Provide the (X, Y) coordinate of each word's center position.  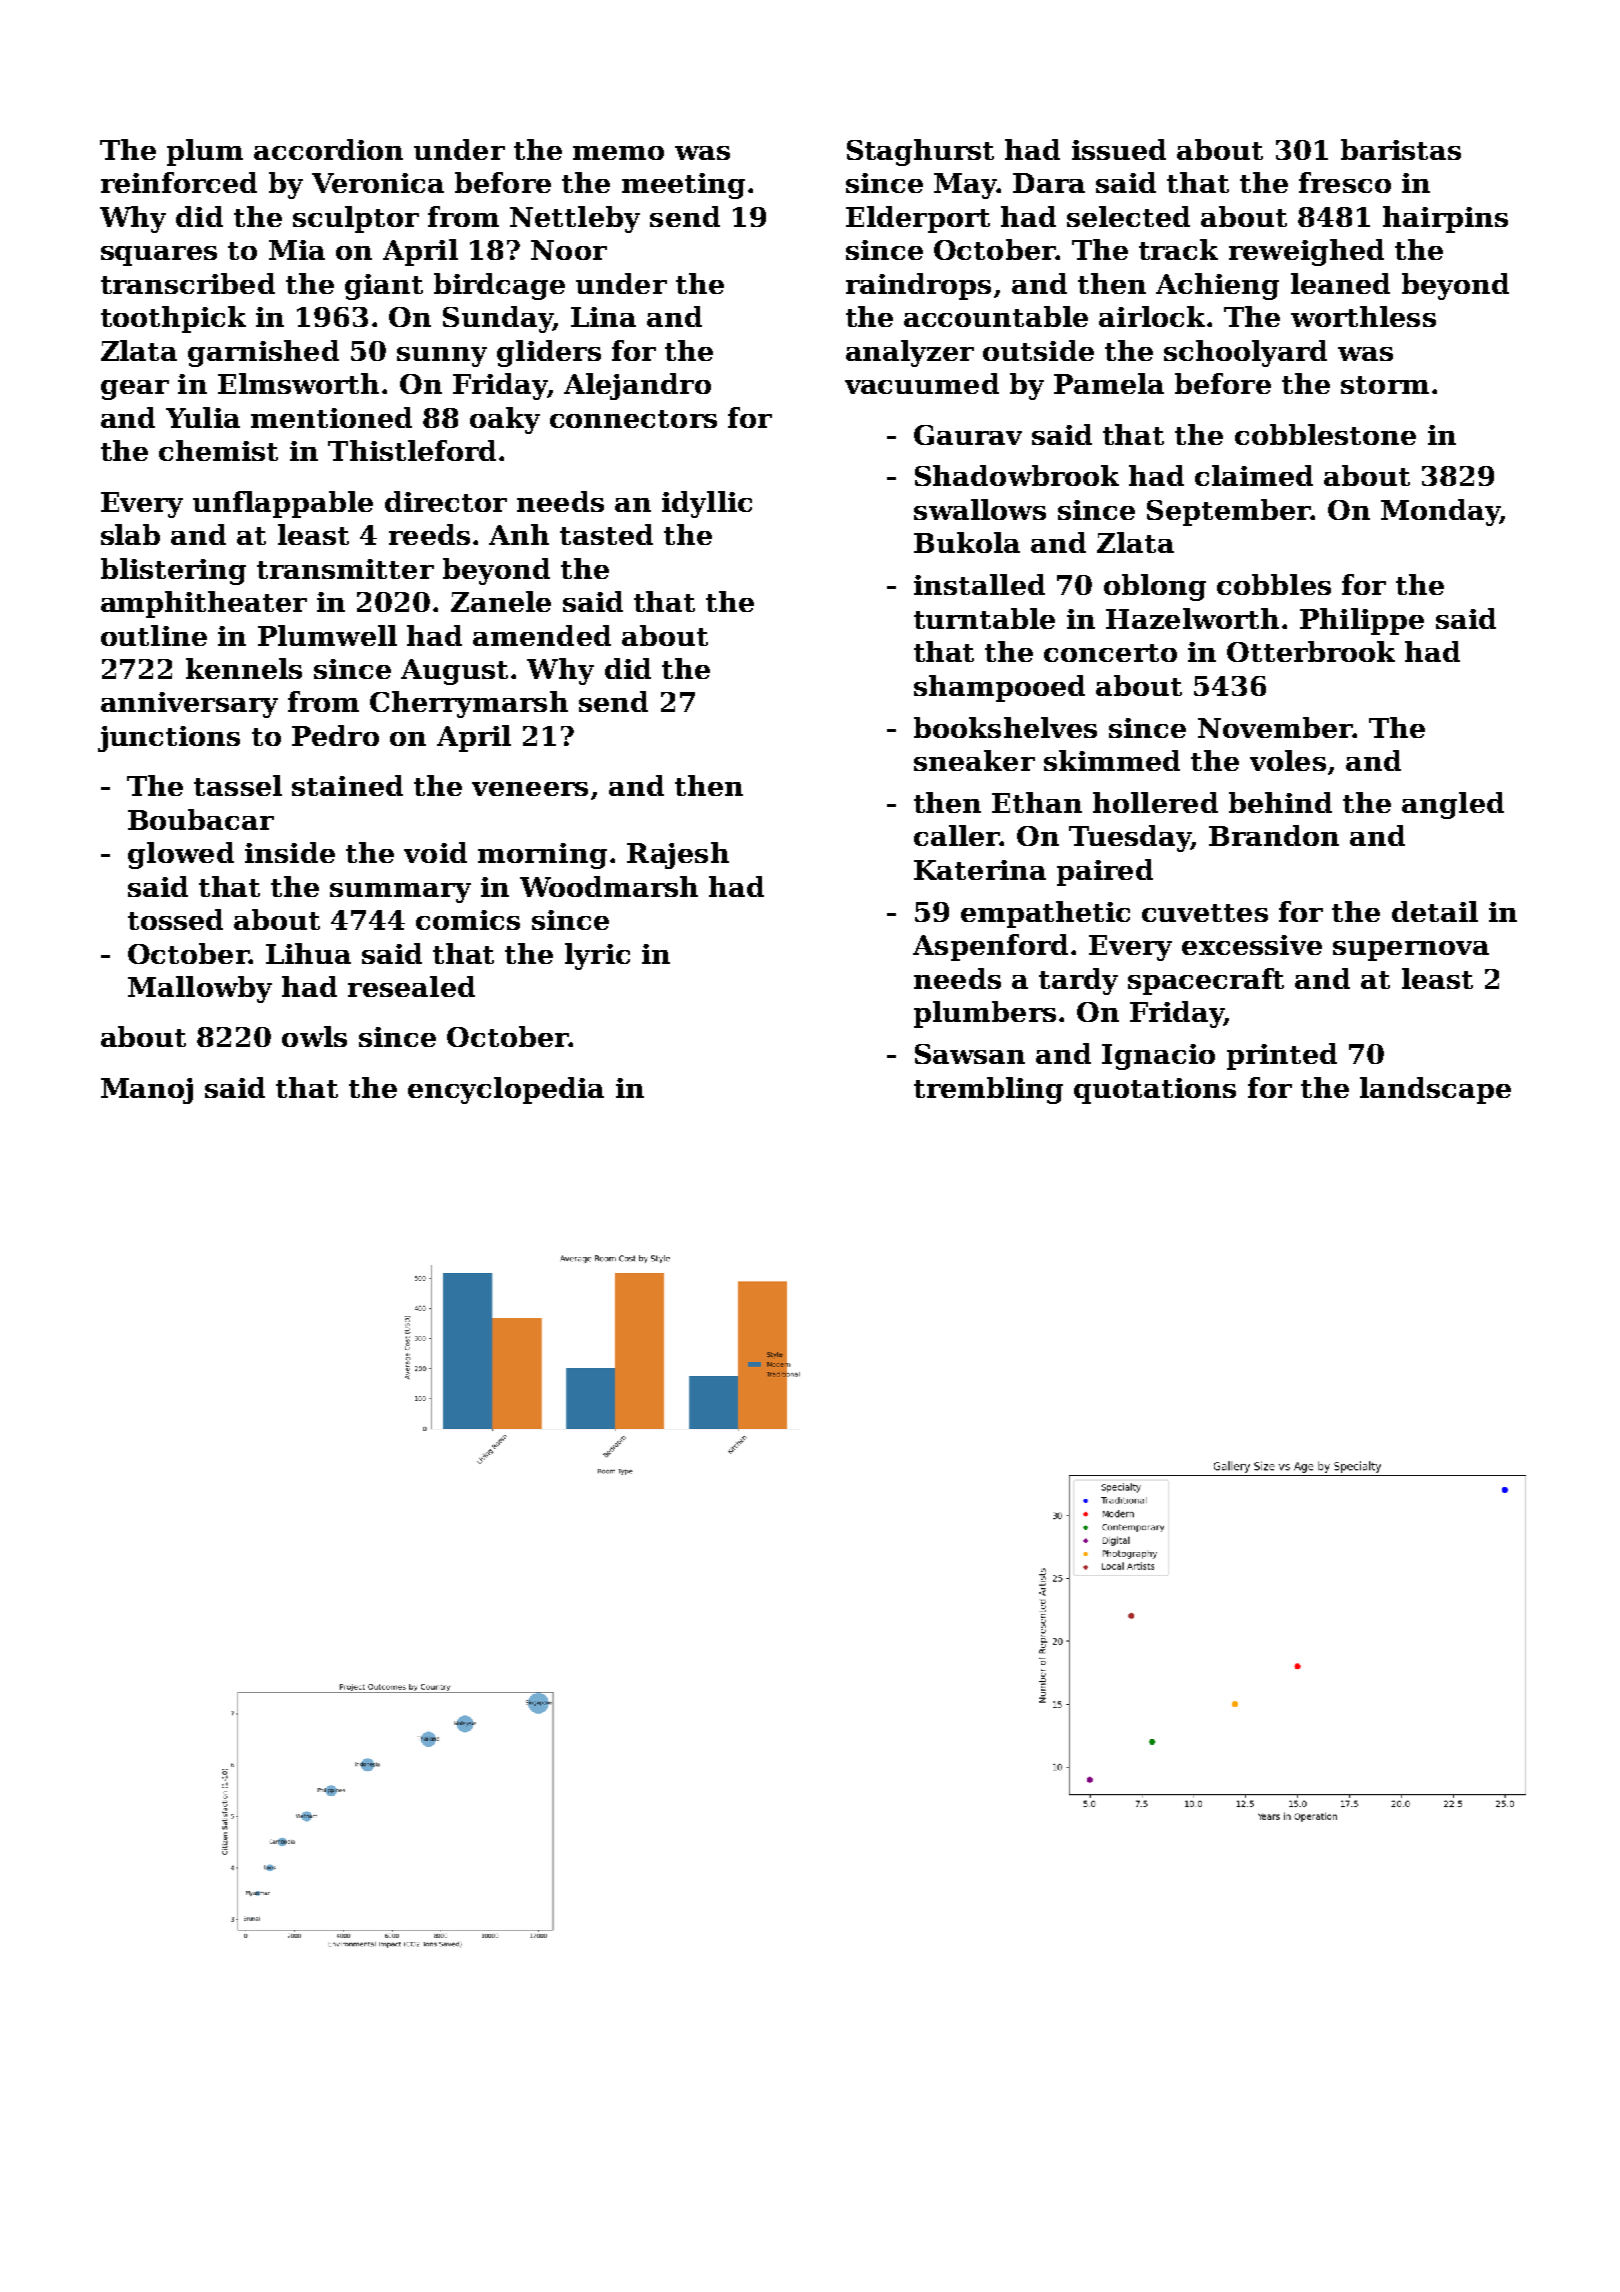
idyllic (707, 504)
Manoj (147, 1091)
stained (347, 785)
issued (1119, 149)
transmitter (345, 569)
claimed (1254, 475)
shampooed (999, 688)
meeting (683, 186)
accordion (328, 149)
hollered (1155, 802)
